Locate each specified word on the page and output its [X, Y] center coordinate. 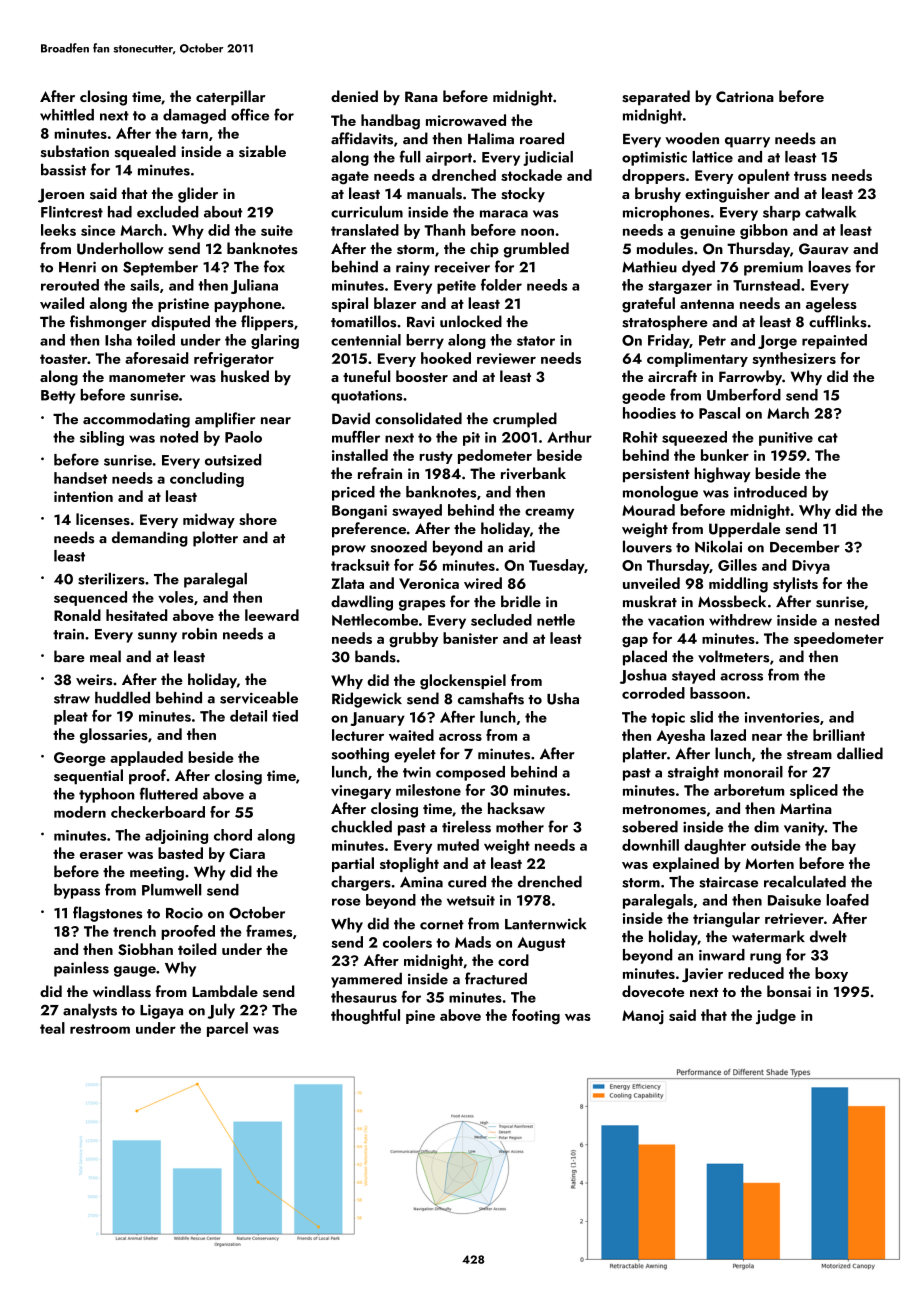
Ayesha [681, 736]
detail [248, 716]
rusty [436, 457]
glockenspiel [463, 682]
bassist [63, 169]
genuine [707, 232]
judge [776, 1017]
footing [536, 1017]
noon [537, 232]
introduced [770, 492]
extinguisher [727, 195]
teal [52, 1028]
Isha [118, 340]
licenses [103, 519]
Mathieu [649, 266]
